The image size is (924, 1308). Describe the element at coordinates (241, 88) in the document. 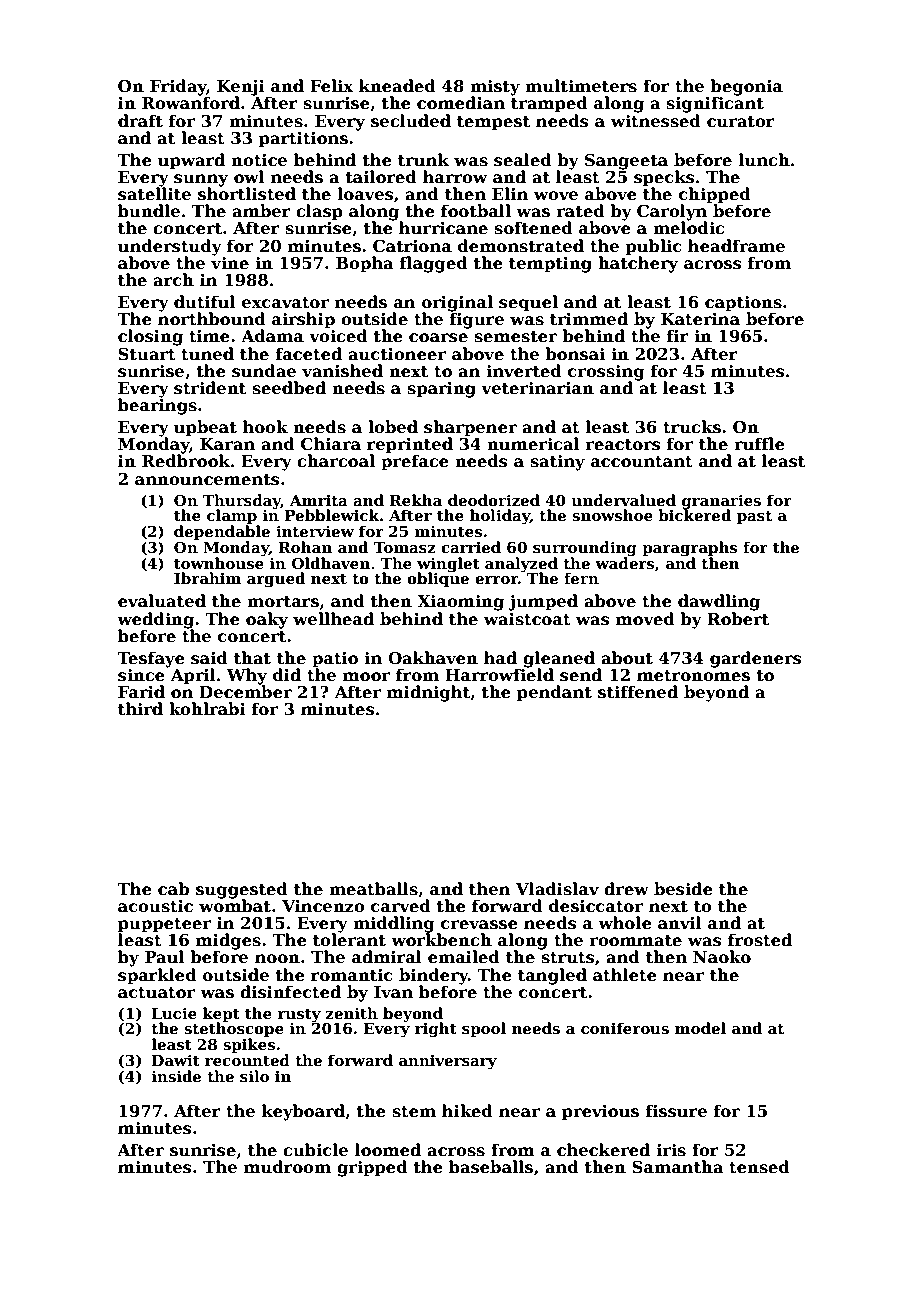

I see `Kenji` at that location.
